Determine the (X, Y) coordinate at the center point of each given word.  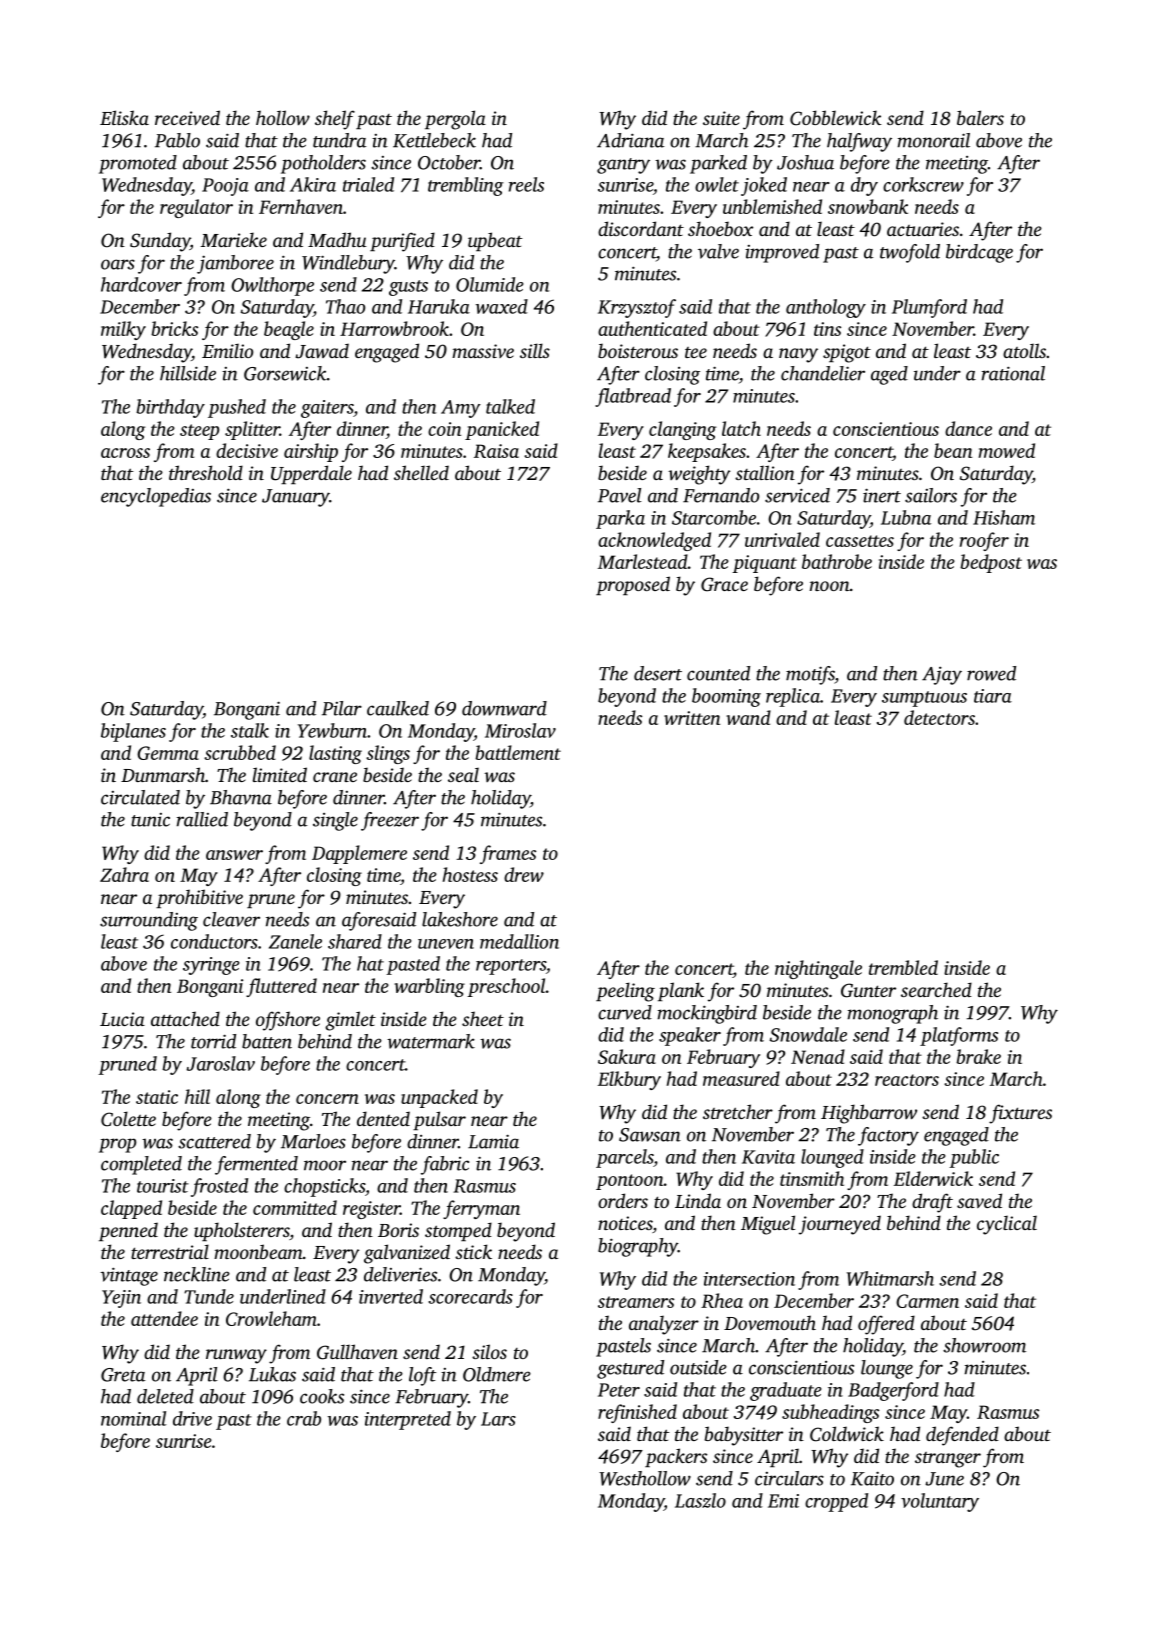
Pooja (225, 187)
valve (718, 251)
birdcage (979, 253)
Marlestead (643, 561)
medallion (519, 941)
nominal (134, 1418)
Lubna (906, 517)
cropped (836, 1502)
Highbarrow (869, 1114)
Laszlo (700, 1500)
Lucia (122, 1019)
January (295, 498)
